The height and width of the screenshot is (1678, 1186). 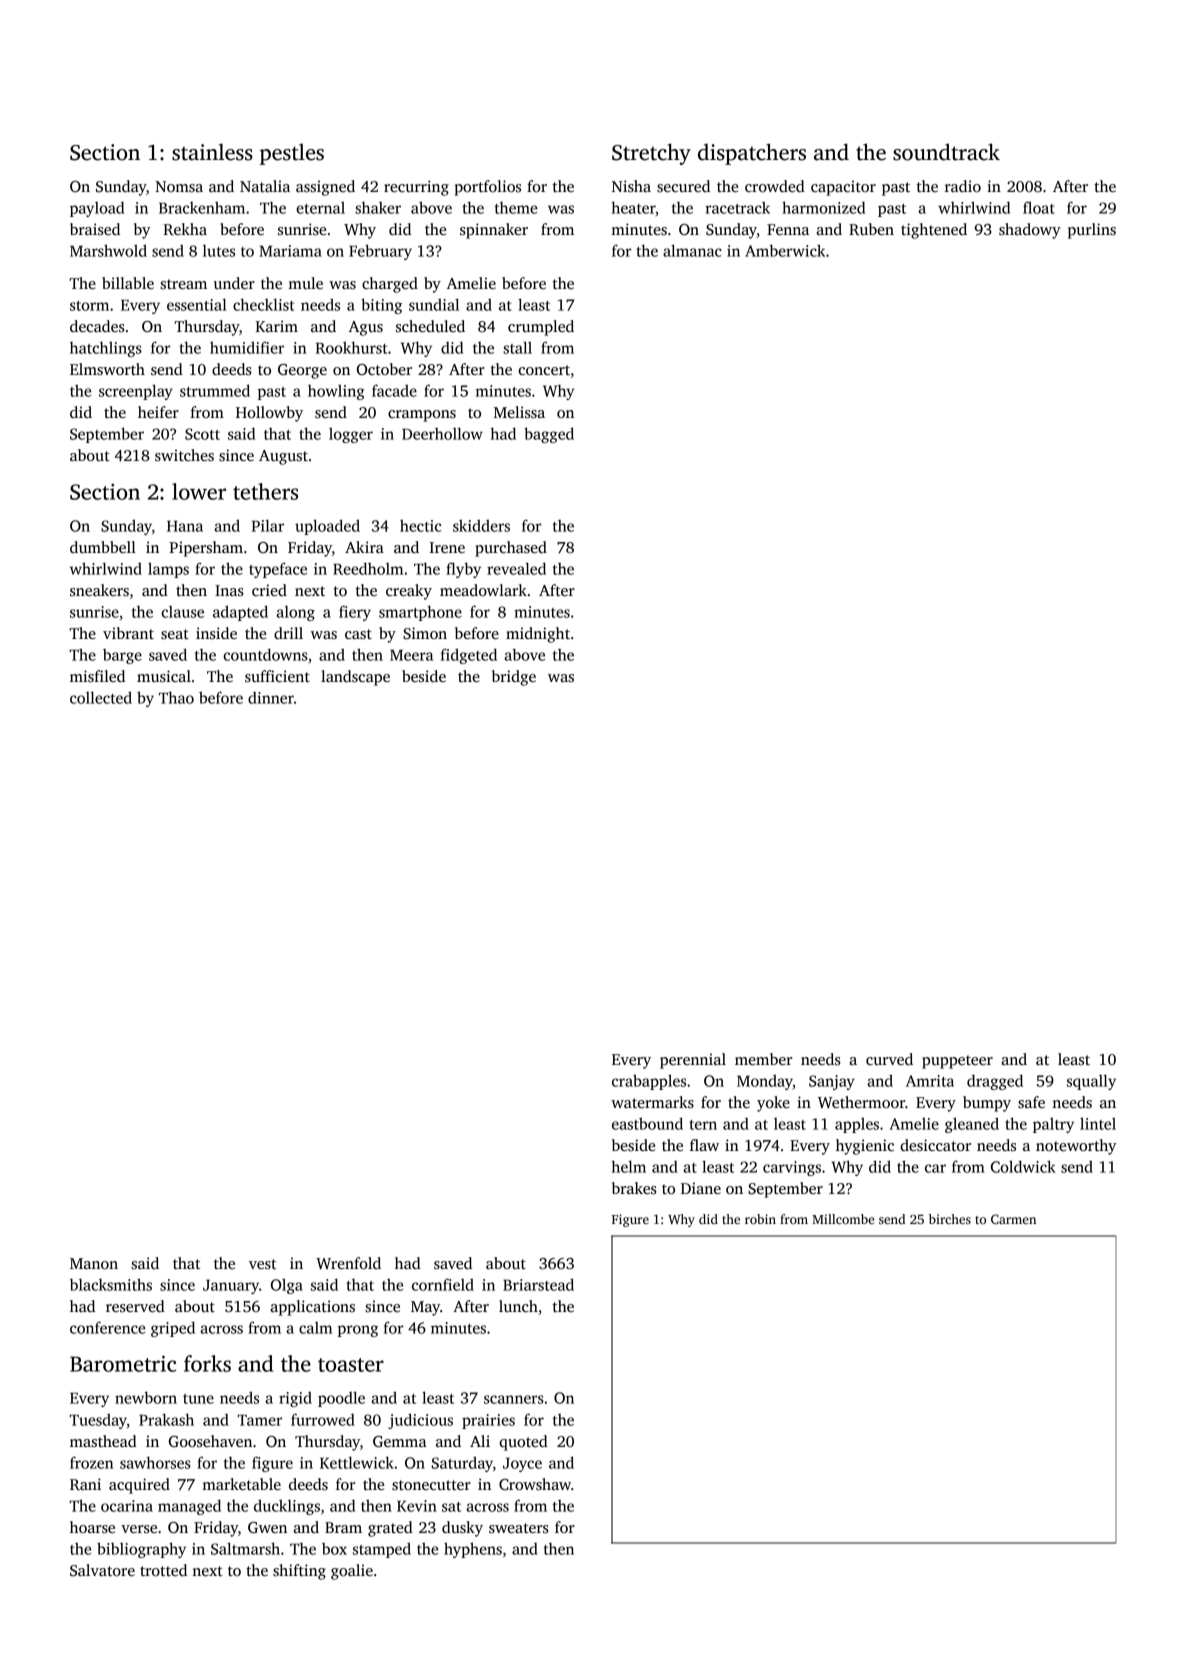 I want to click on purlins, so click(x=1092, y=231).
